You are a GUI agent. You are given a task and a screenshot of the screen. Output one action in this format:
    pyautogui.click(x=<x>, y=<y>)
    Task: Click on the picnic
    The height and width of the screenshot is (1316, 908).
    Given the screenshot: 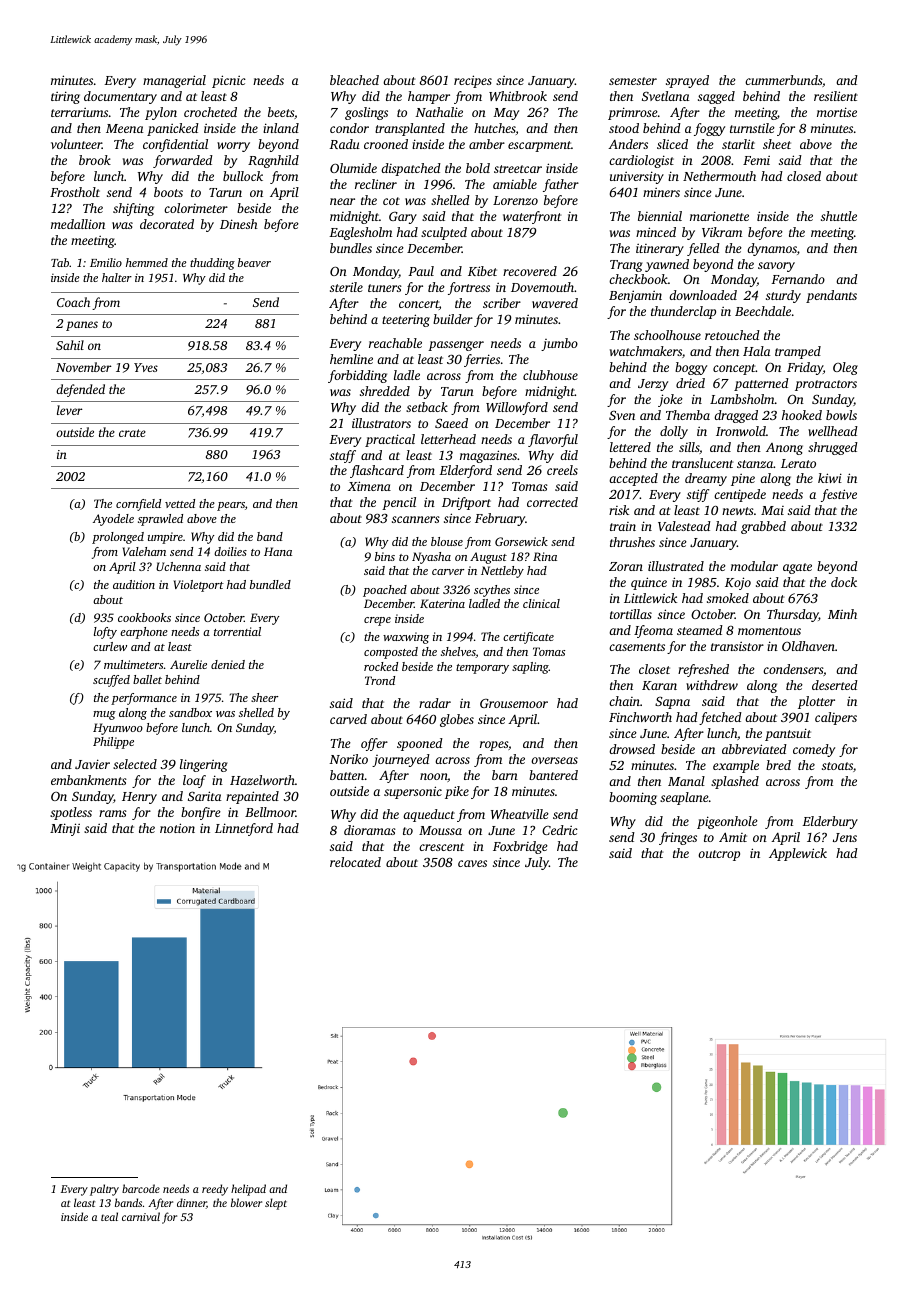 What is the action you would take?
    pyautogui.click(x=229, y=81)
